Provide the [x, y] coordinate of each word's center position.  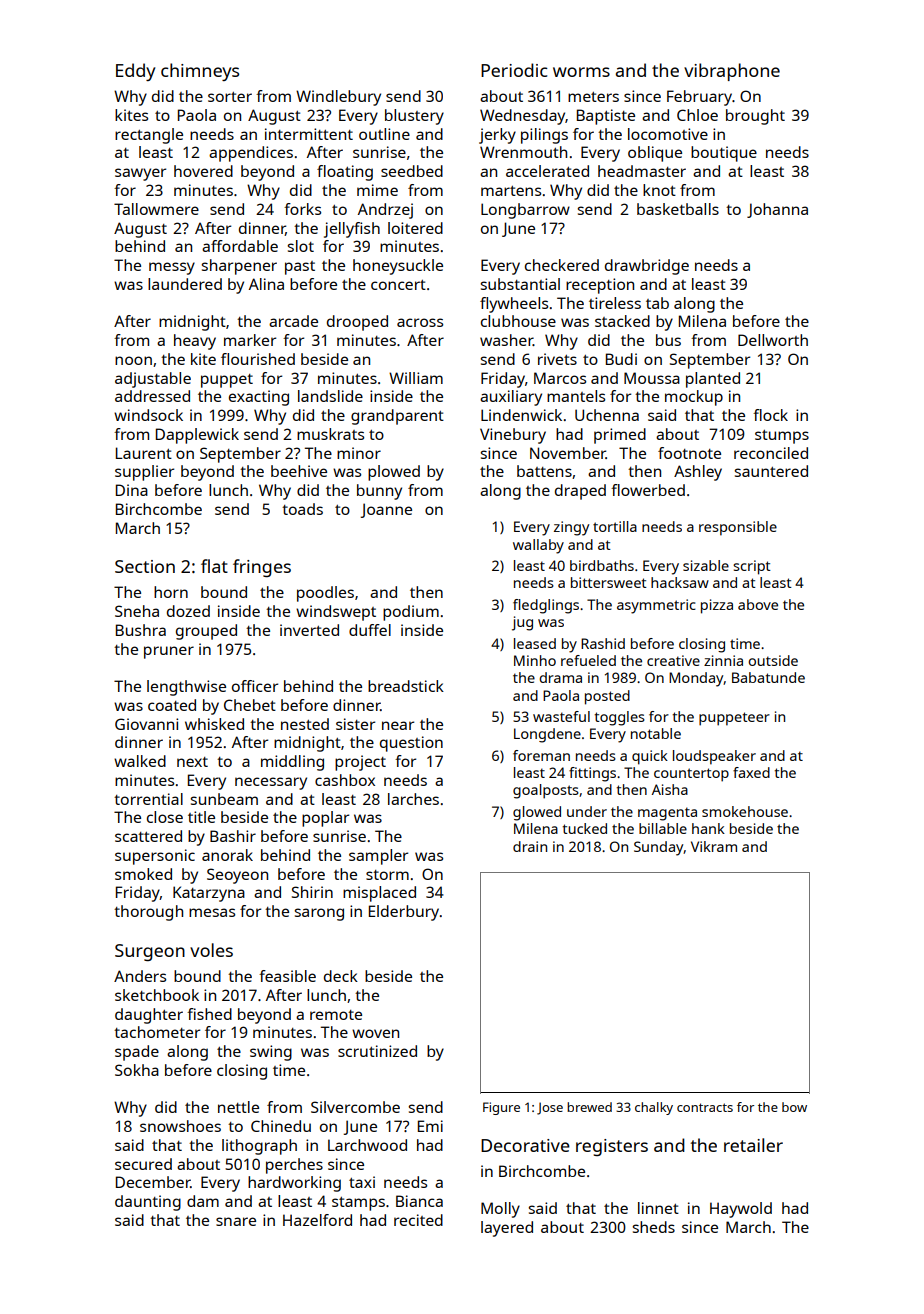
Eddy [135, 72]
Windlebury [338, 98]
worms [581, 72]
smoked [143, 874]
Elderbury [404, 913]
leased [535, 643]
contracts [705, 1107]
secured [143, 1164]
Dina [132, 490]
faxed [751, 772]
